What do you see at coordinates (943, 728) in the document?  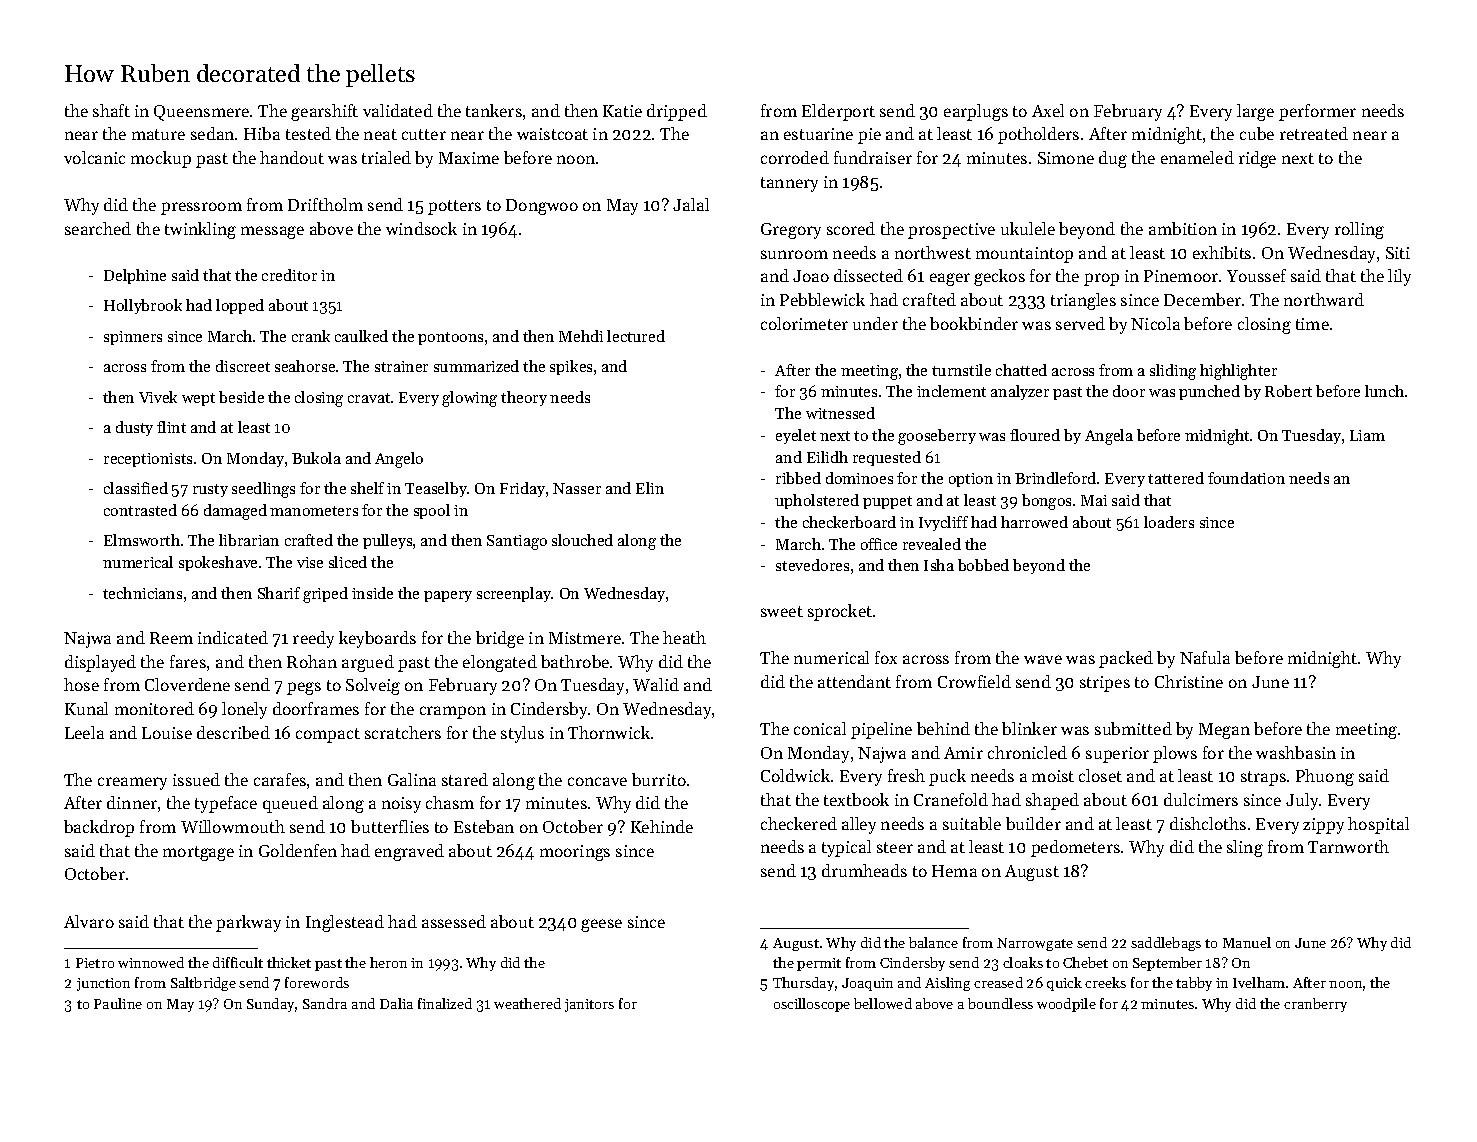 I see `behind` at bounding box center [943, 728].
